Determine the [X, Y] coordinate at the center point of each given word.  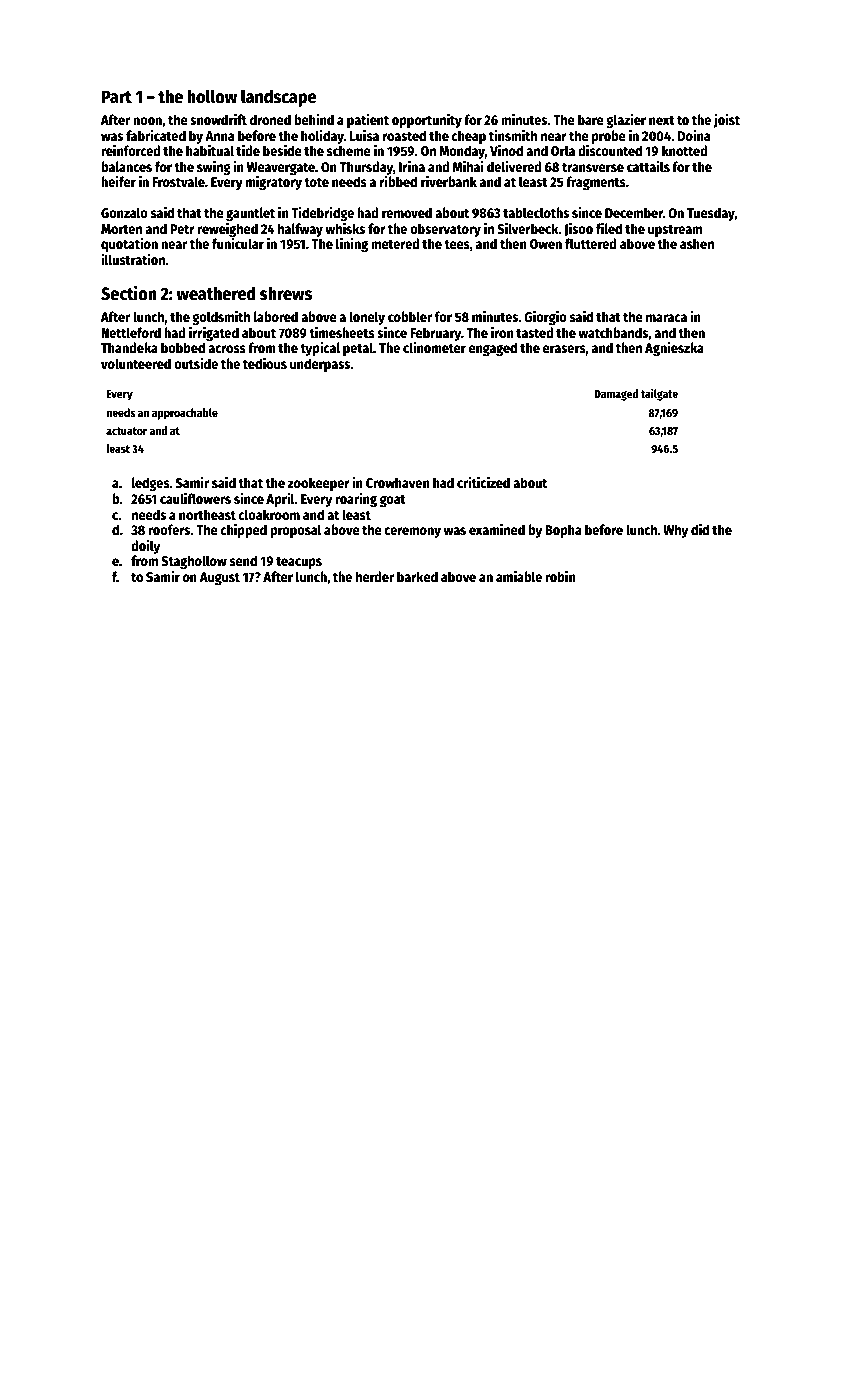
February [435, 334]
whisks [345, 228]
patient [368, 121]
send [243, 560]
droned [270, 119]
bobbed [183, 347]
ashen [697, 243]
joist [726, 121]
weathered [216, 293]
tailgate [659, 394]
